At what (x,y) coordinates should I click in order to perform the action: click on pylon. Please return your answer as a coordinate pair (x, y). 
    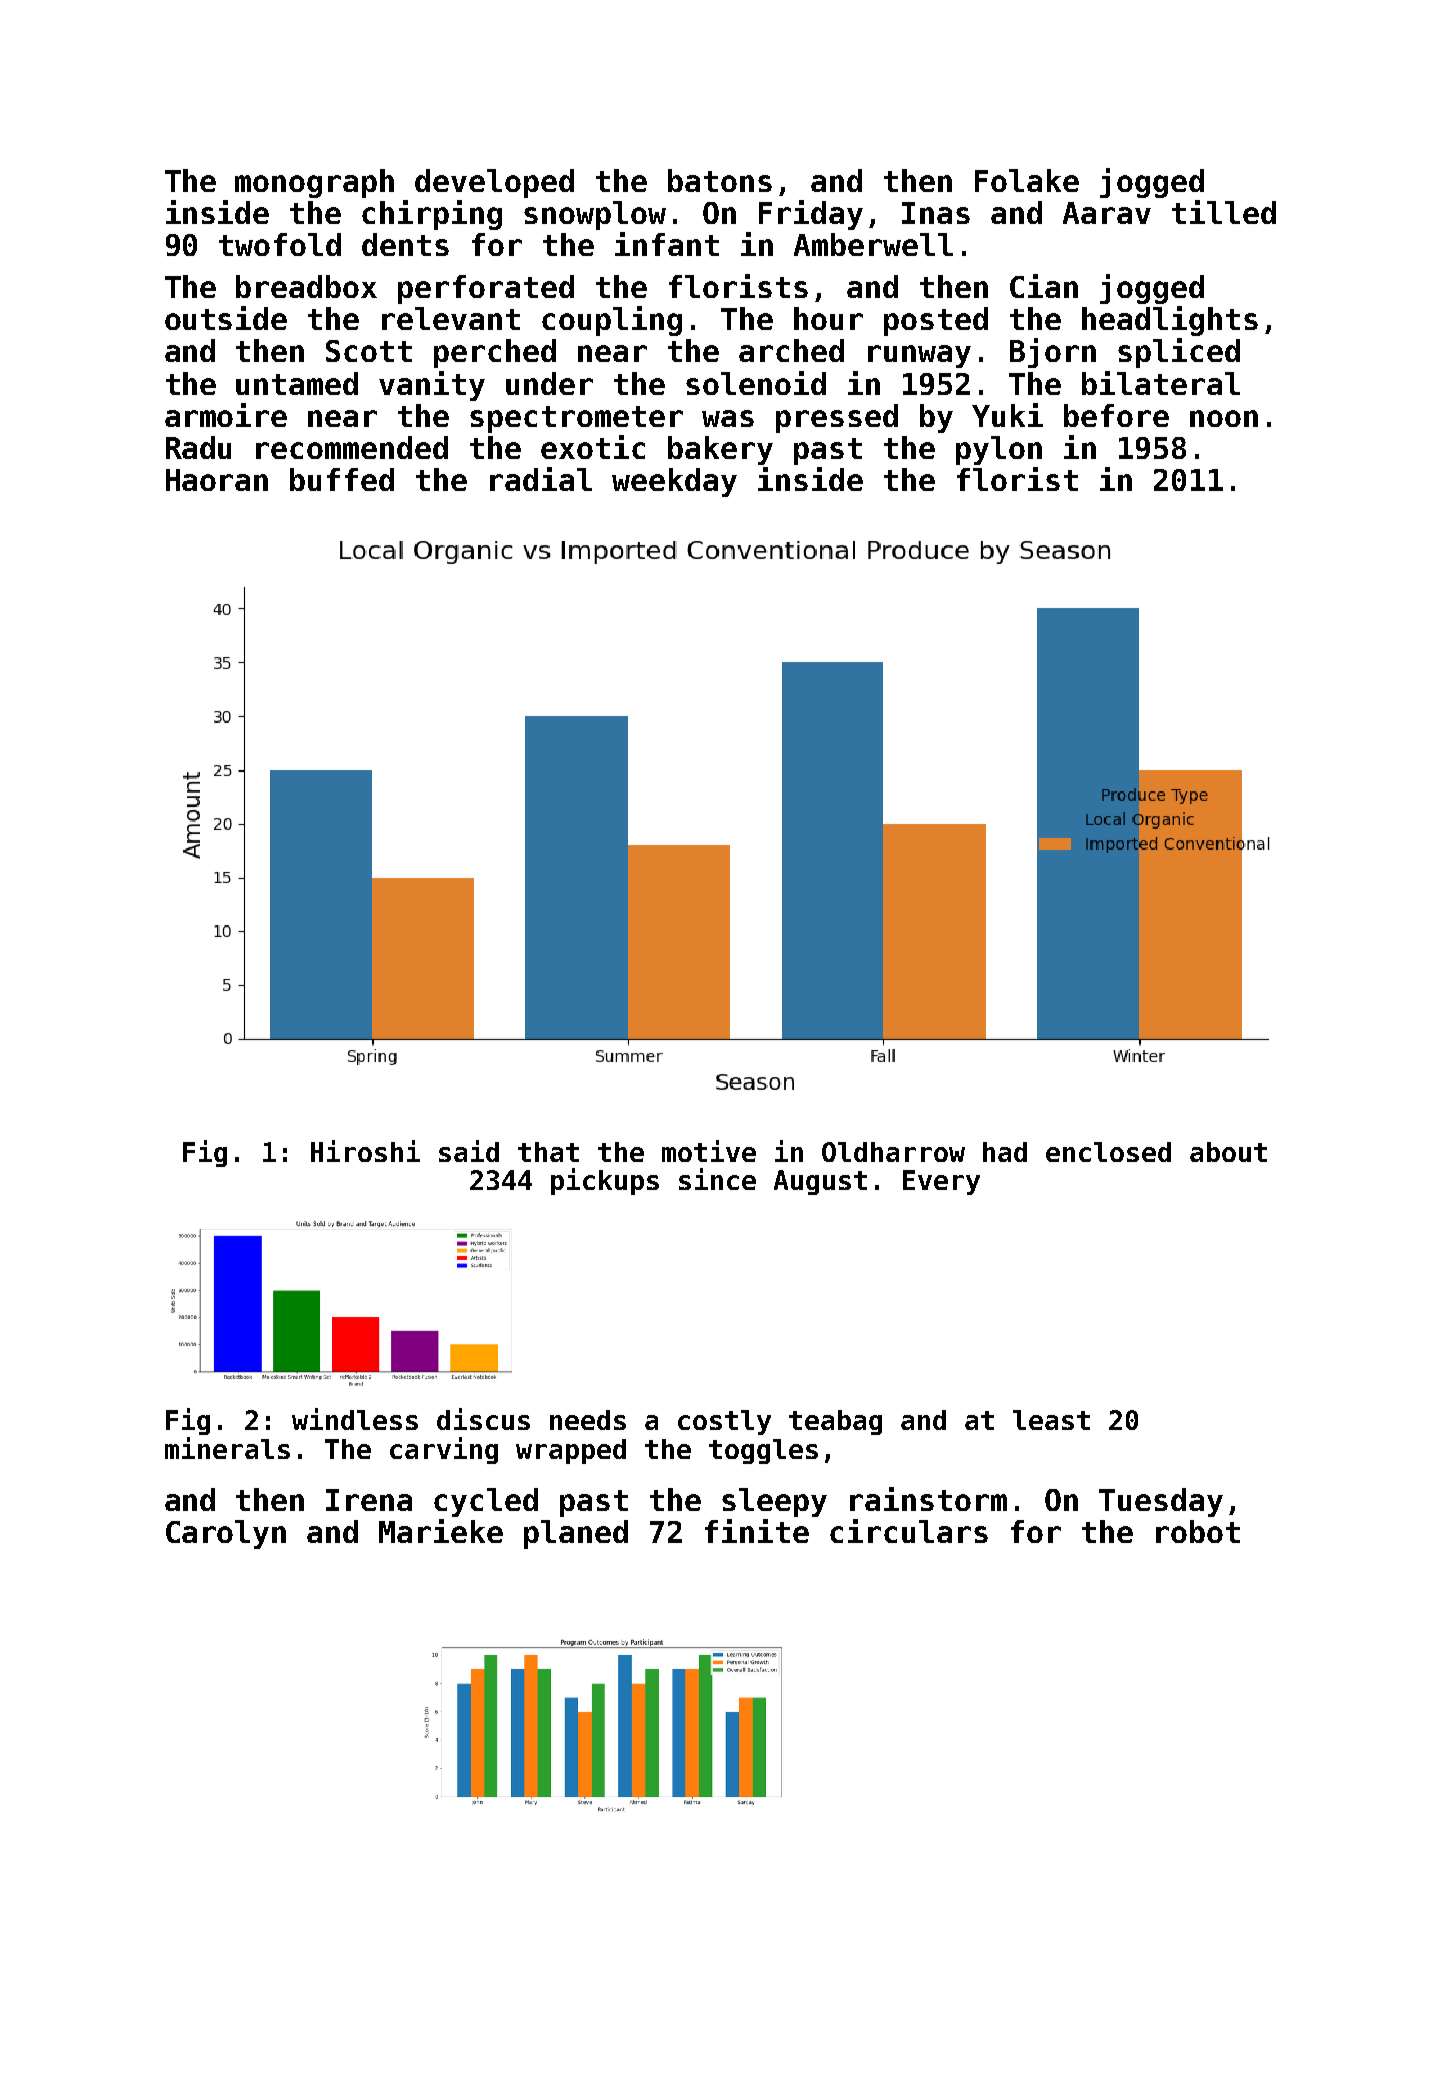
    Looking at the image, I should click on (999, 450).
